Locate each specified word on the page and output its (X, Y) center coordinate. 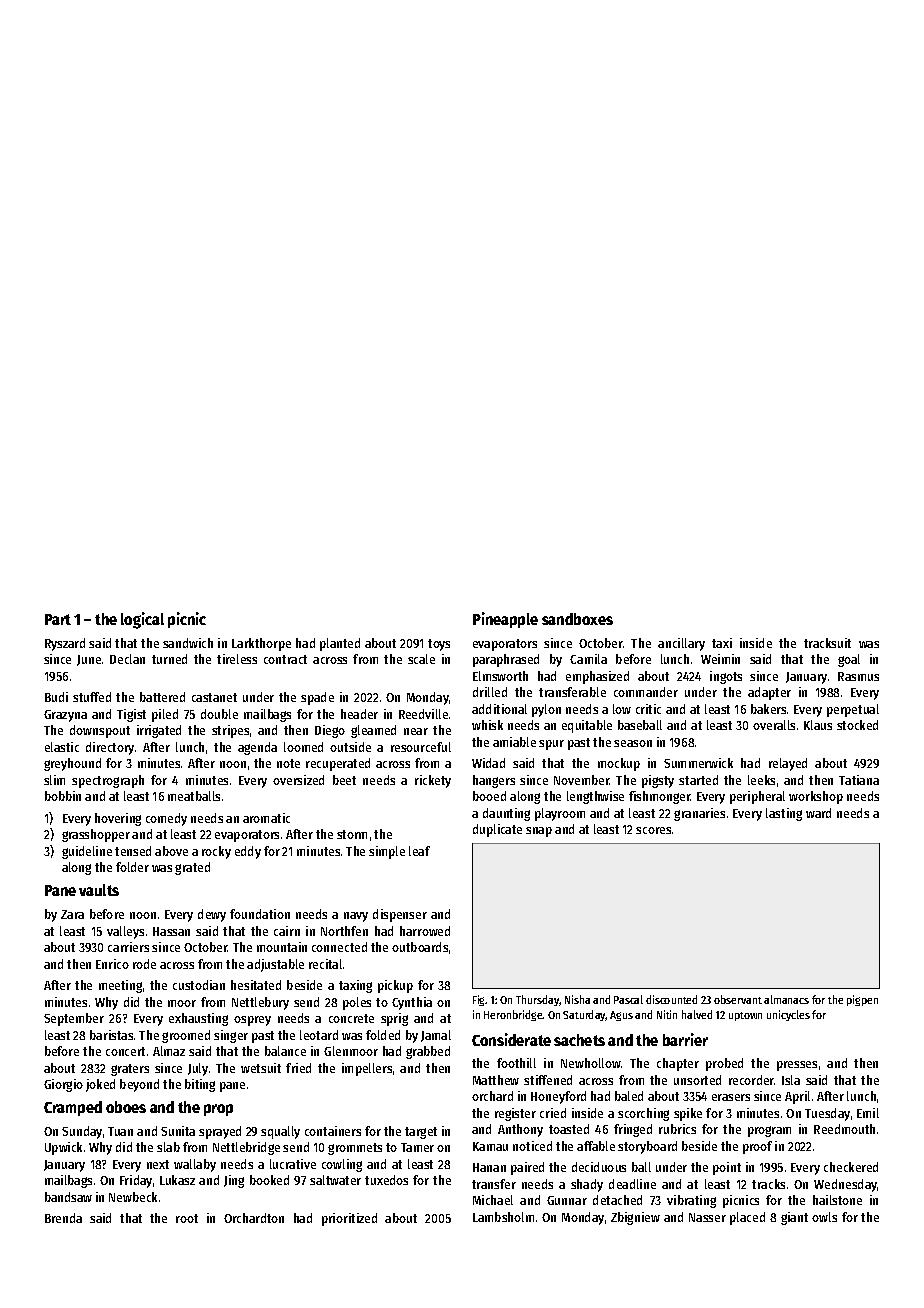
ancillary (681, 644)
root (187, 1218)
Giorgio (63, 1085)
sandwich (188, 643)
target (421, 1133)
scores (653, 830)
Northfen (344, 931)
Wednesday (845, 1185)
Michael (493, 1200)
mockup (619, 764)
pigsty (658, 781)
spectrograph (108, 781)
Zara (72, 914)
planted (340, 644)
